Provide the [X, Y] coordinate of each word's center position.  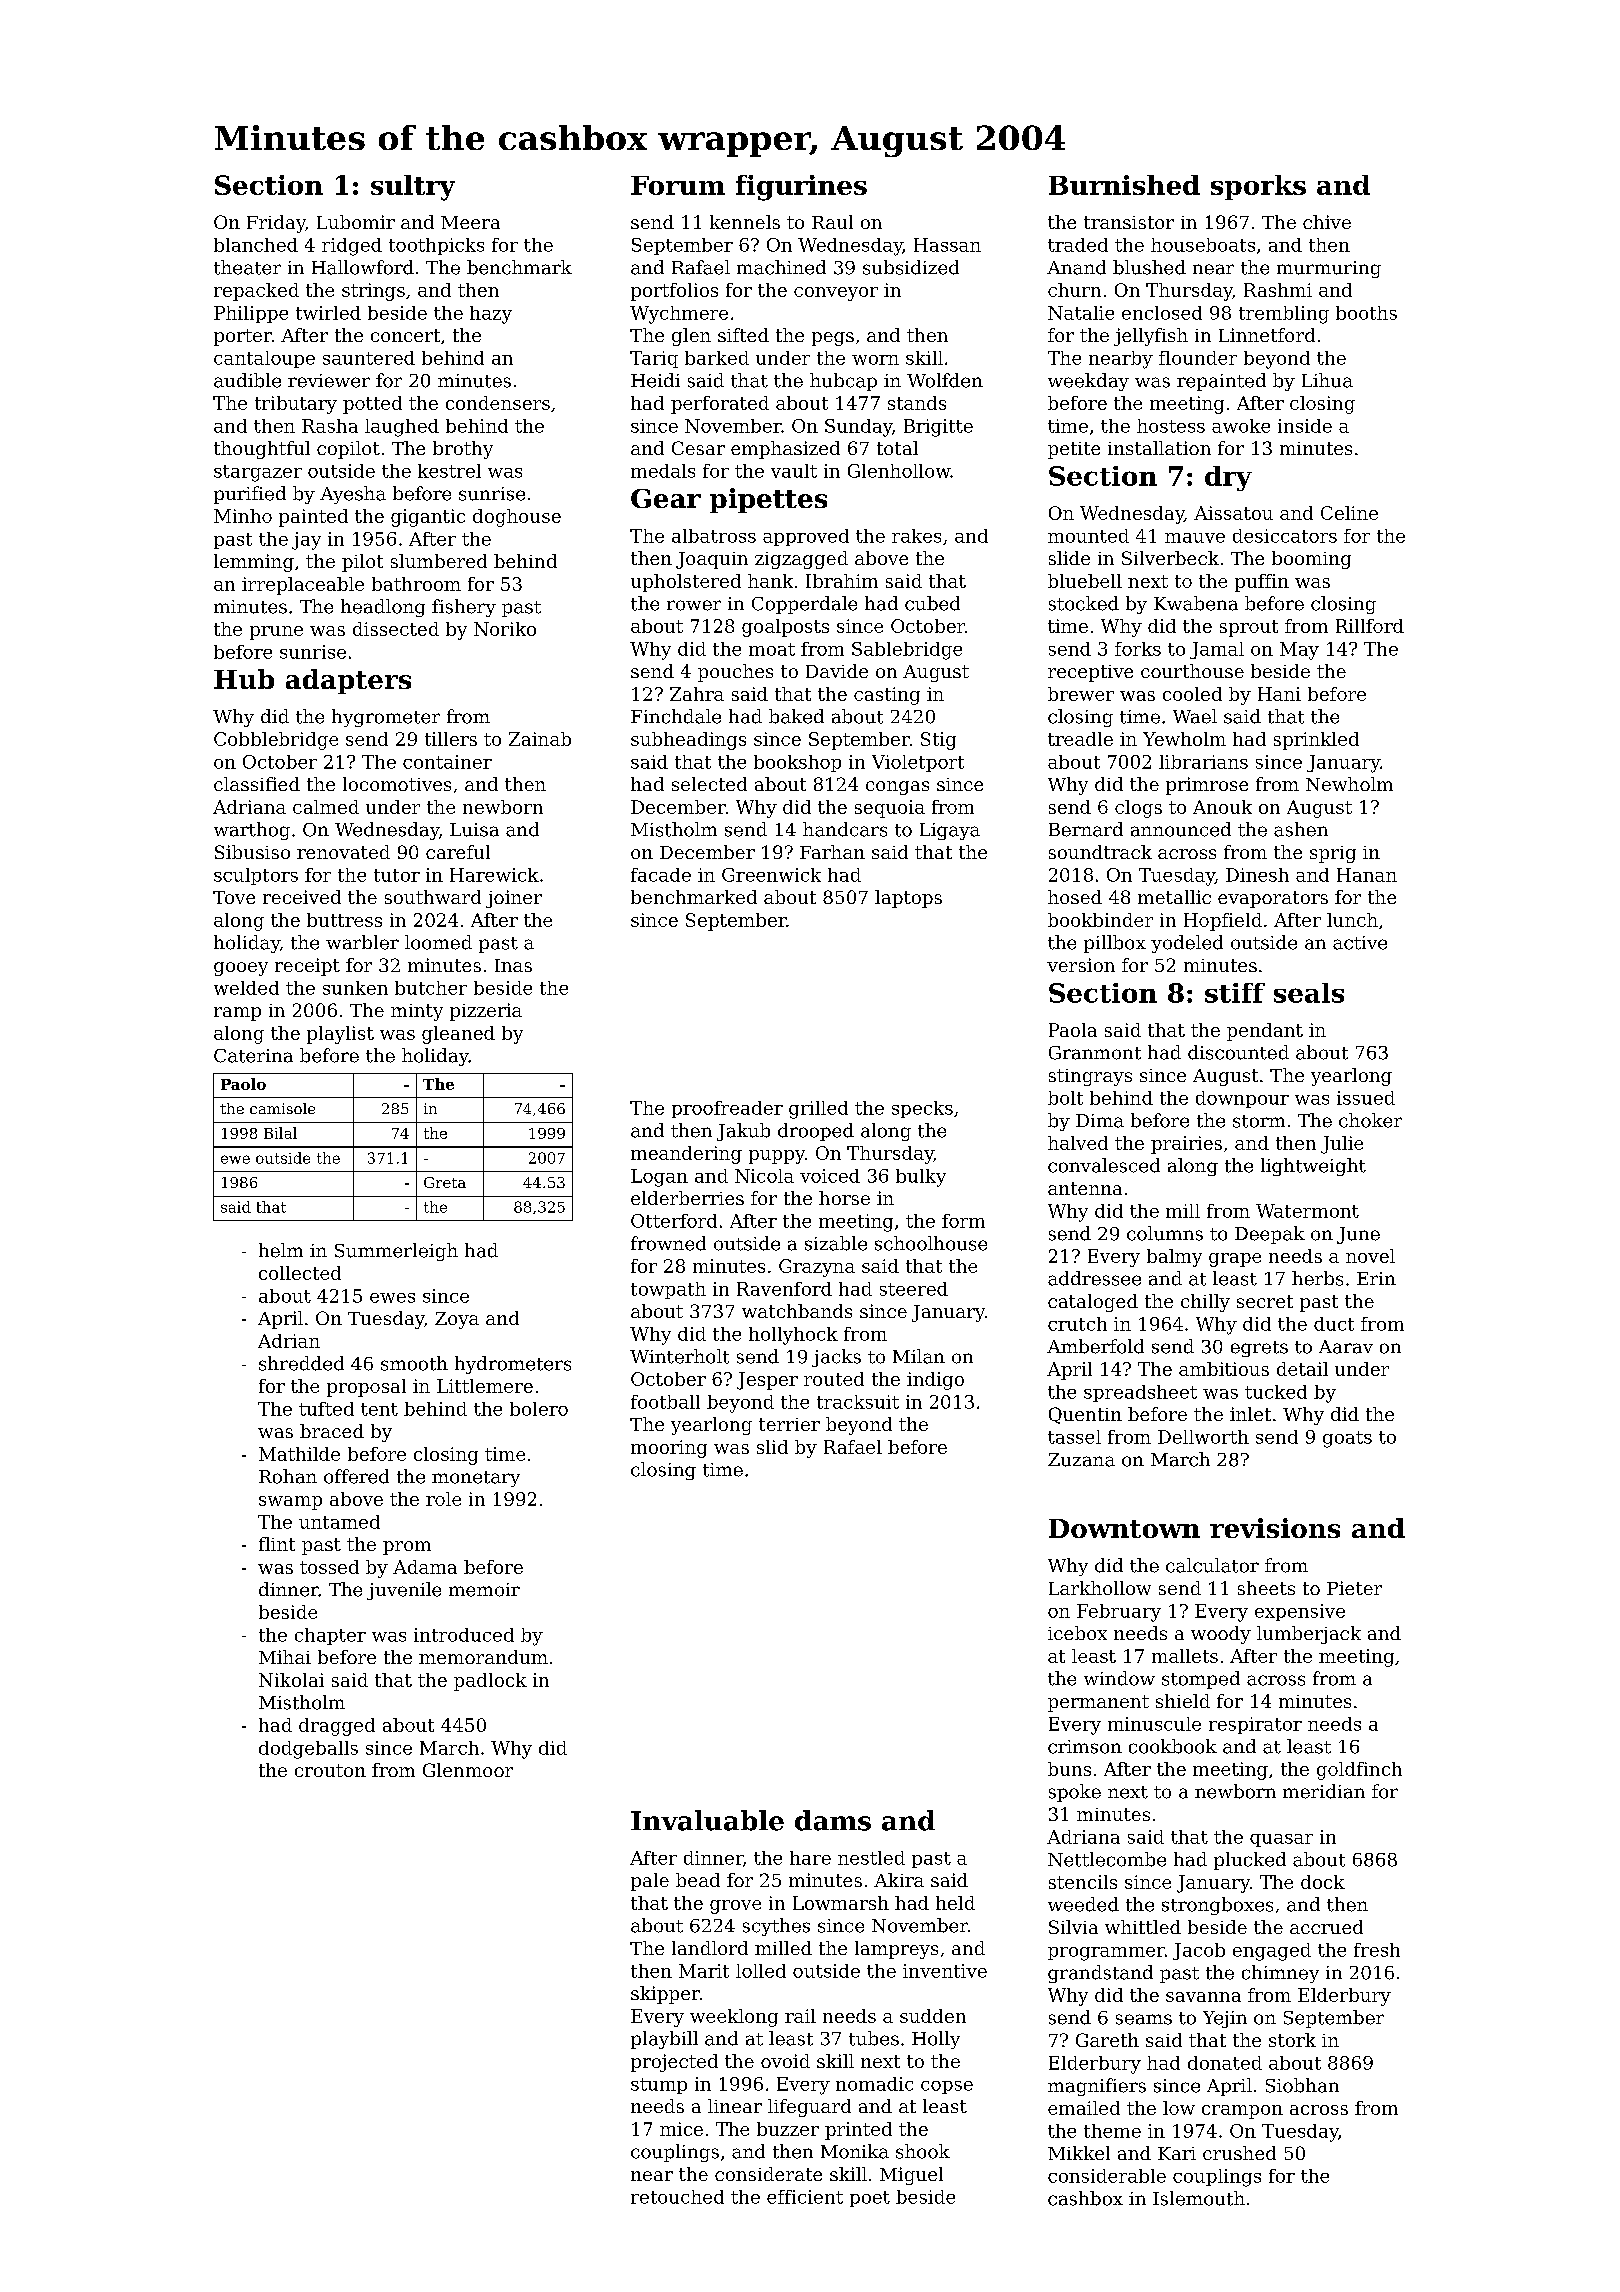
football [665, 1402]
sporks [1258, 187]
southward [433, 897]
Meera [470, 222]
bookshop [797, 763]
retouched [677, 2197]
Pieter [1354, 1588]
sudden [933, 2016]
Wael [1195, 716]
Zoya [457, 1320]
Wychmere [679, 315]
